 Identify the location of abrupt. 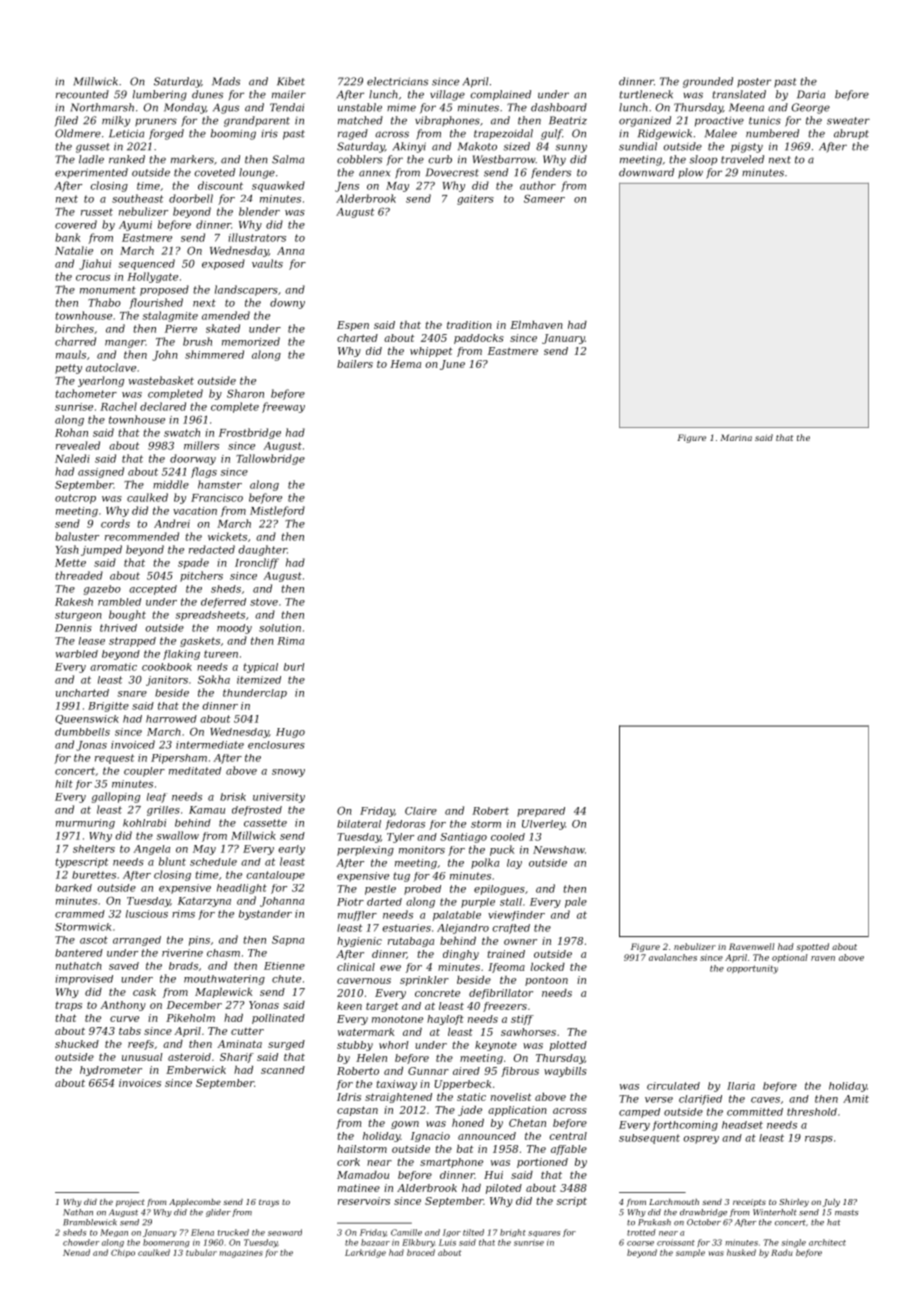
(851, 134).
